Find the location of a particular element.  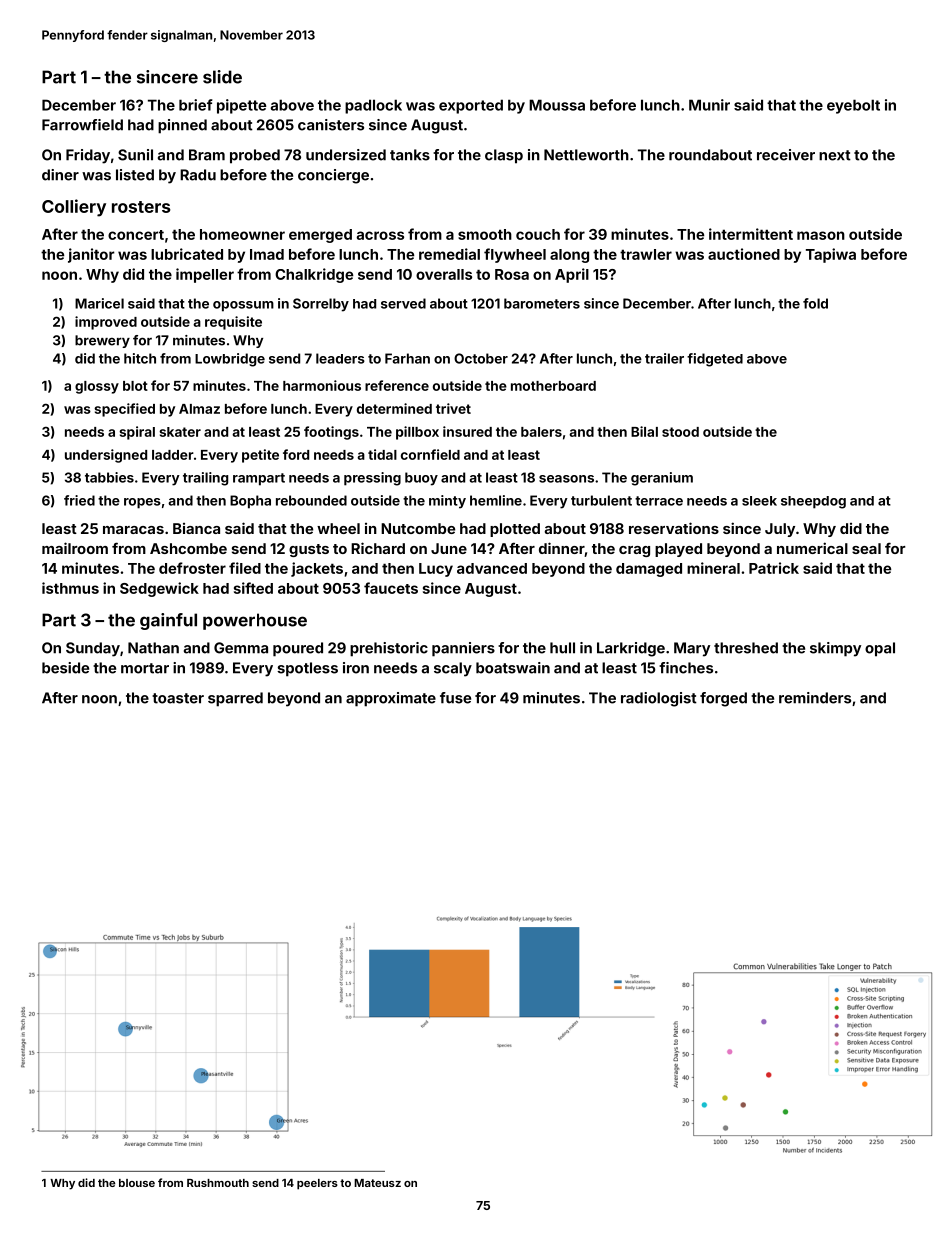

mason is located at coordinates (821, 235).
